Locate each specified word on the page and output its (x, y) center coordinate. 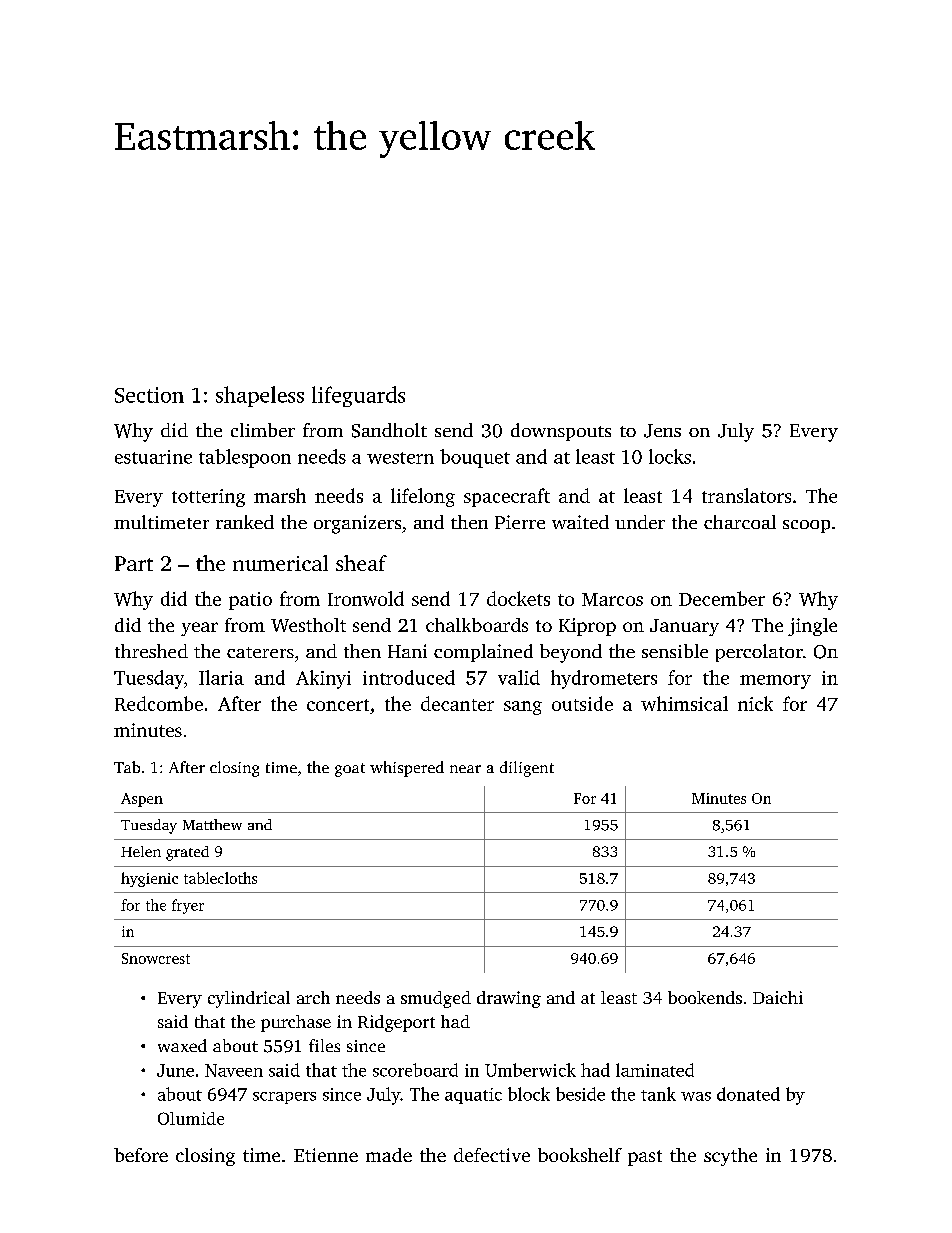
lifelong (423, 497)
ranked (245, 522)
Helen (141, 851)
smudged (436, 999)
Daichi (778, 997)
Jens (662, 431)
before (141, 1155)
